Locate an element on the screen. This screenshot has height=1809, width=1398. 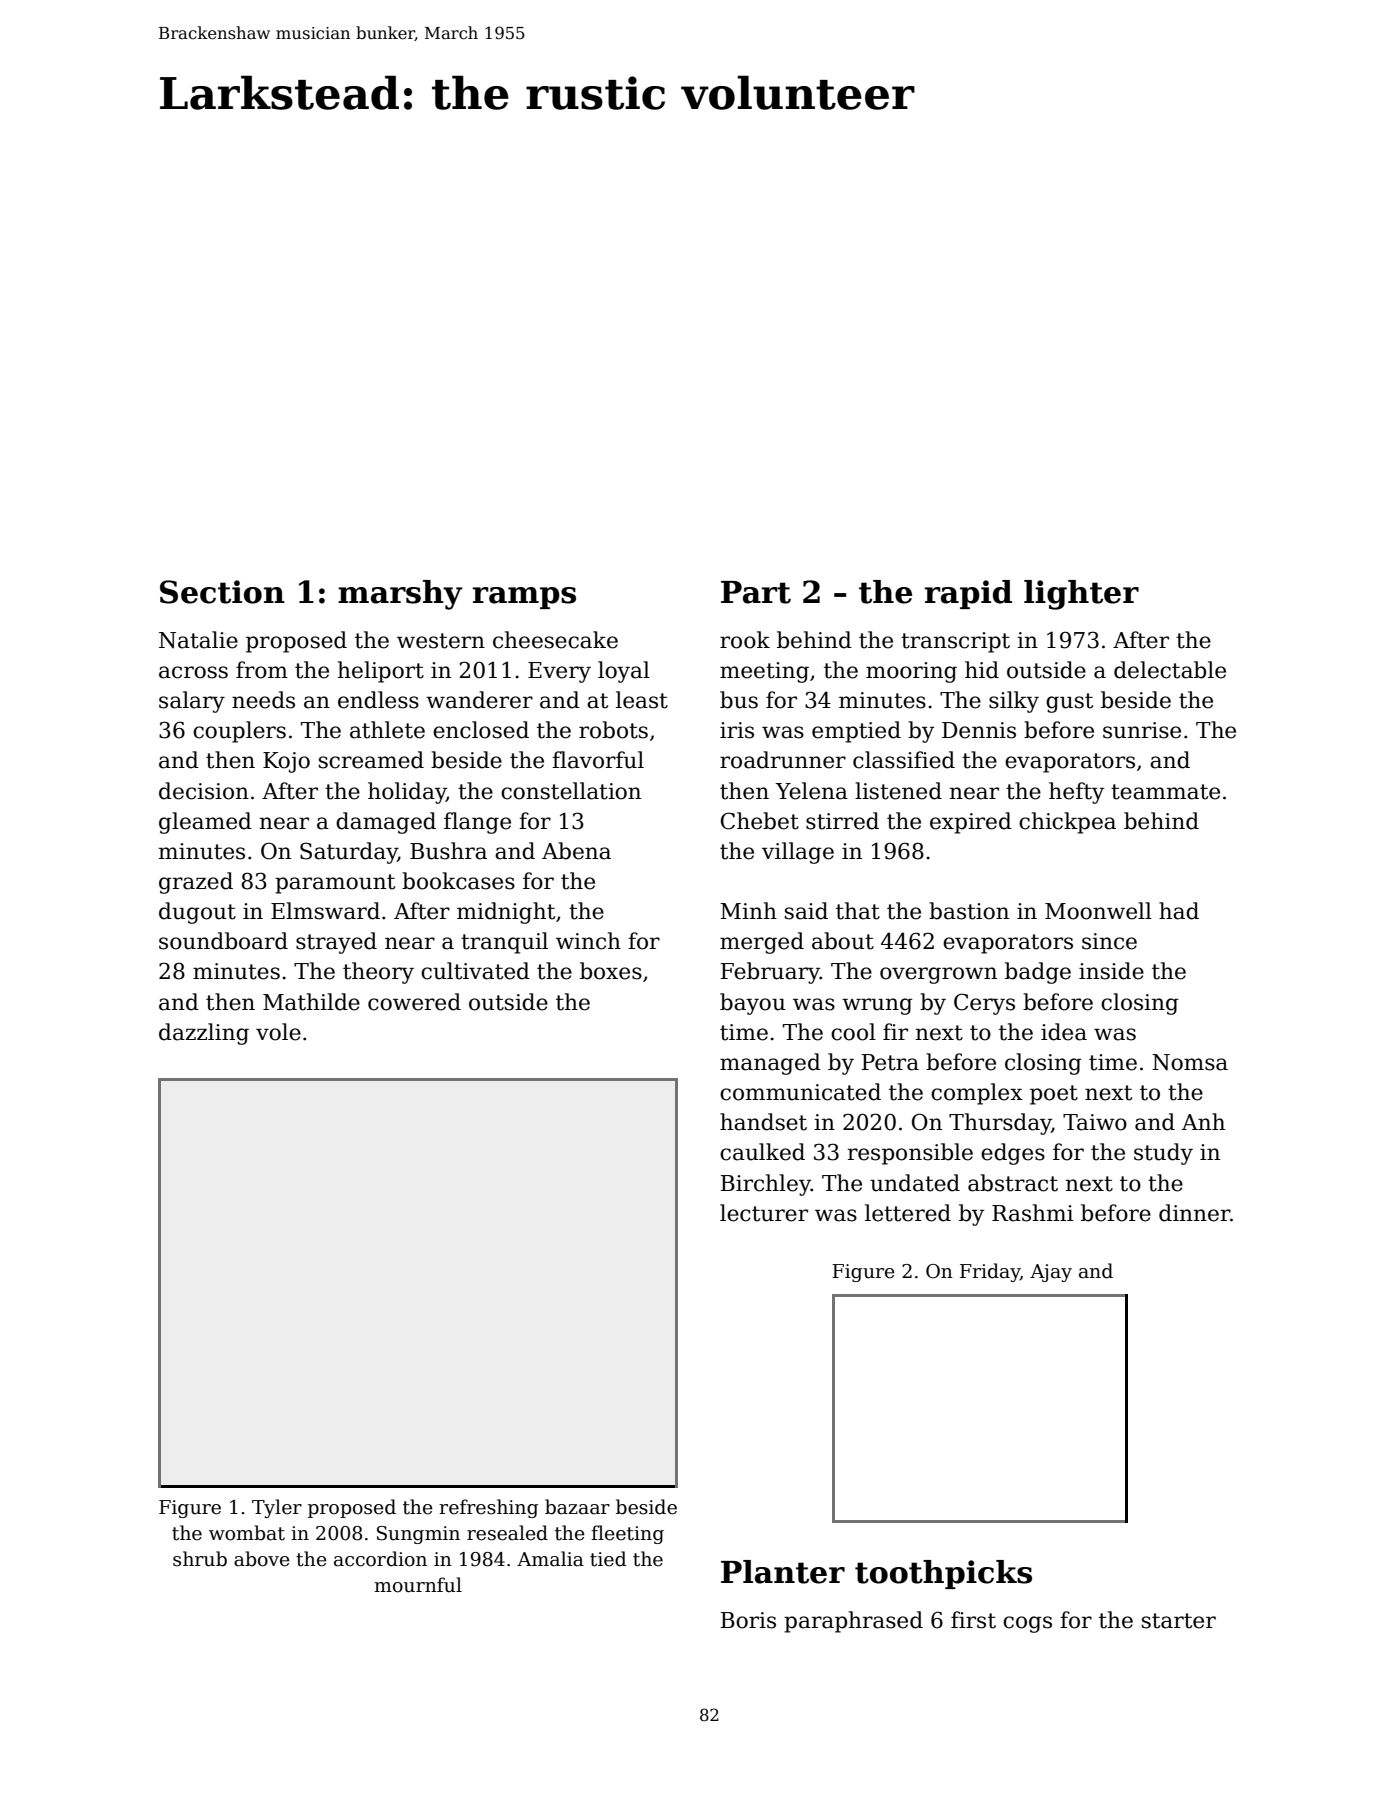
inside is located at coordinates (1111, 971).
